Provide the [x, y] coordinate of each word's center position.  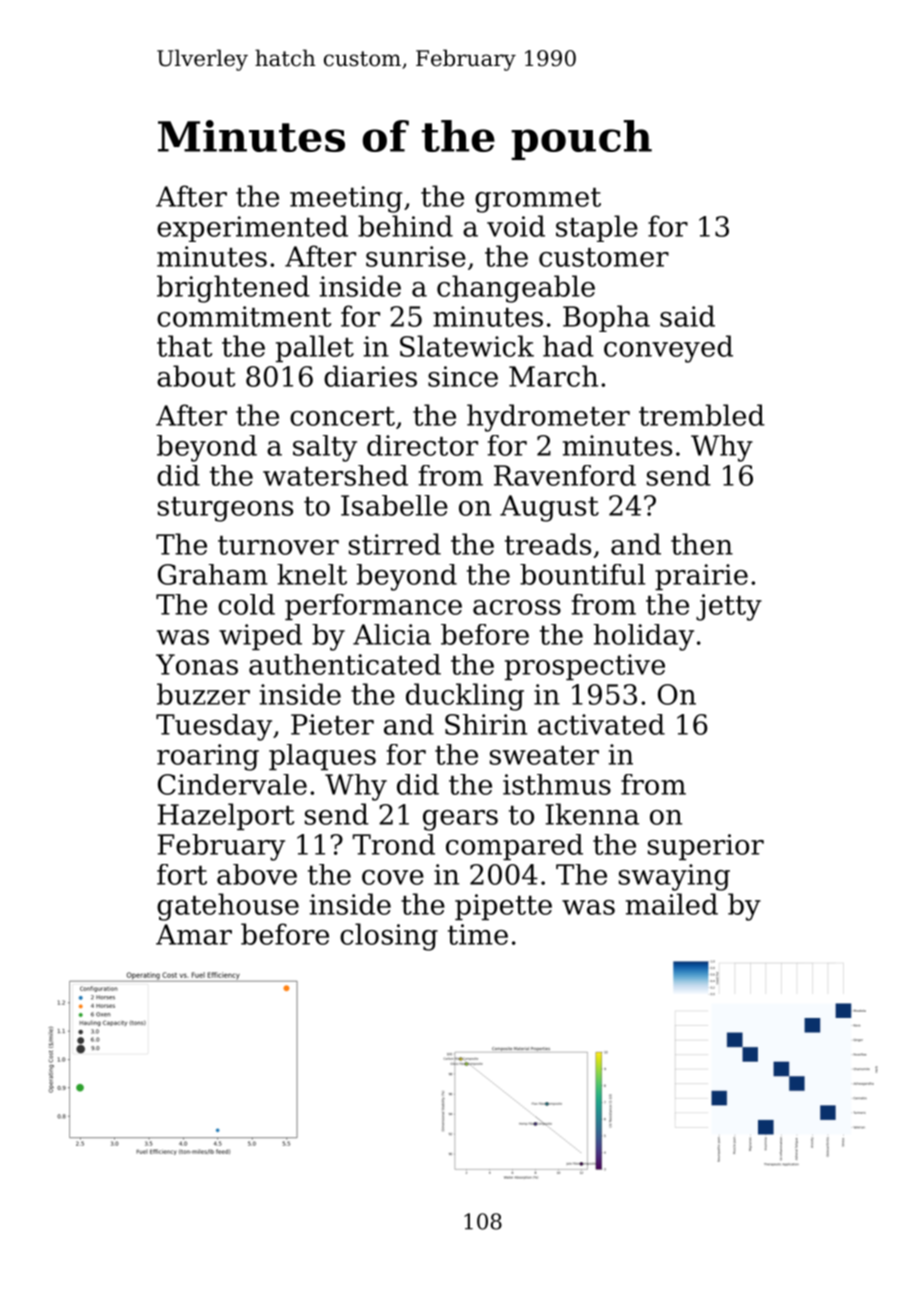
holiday [643, 637]
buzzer [203, 694]
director [422, 445]
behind [405, 226]
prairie [701, 577]
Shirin [486, 724]
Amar [194, 934]
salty [325, 448]
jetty [729, 607]
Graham [213, 574]
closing [389, 937]
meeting [346, 199]
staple [597, 228]
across [517, 607]
